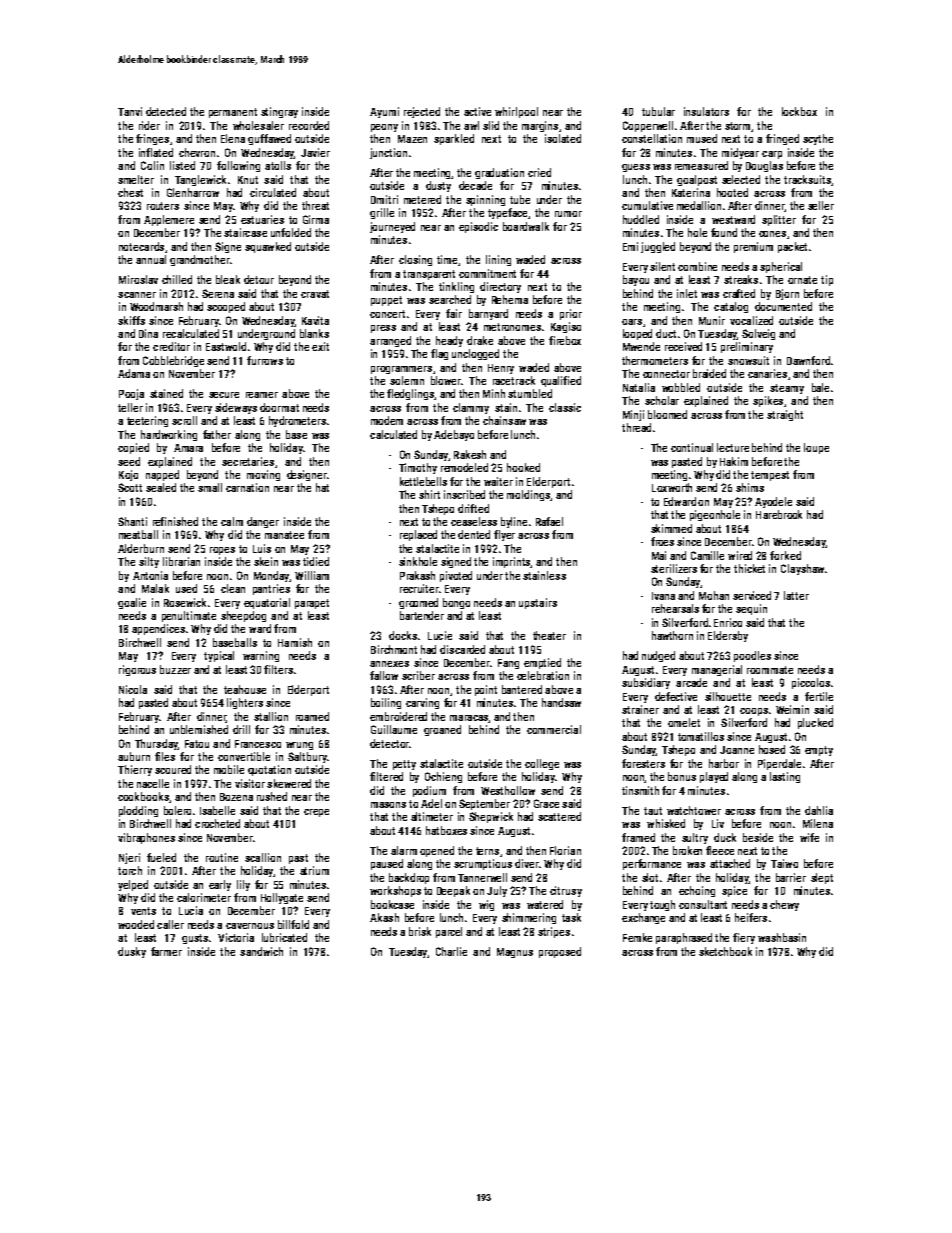  Describe the element at coordinates (663, 596) in the screenshot. I see `Ivana` at that location.
